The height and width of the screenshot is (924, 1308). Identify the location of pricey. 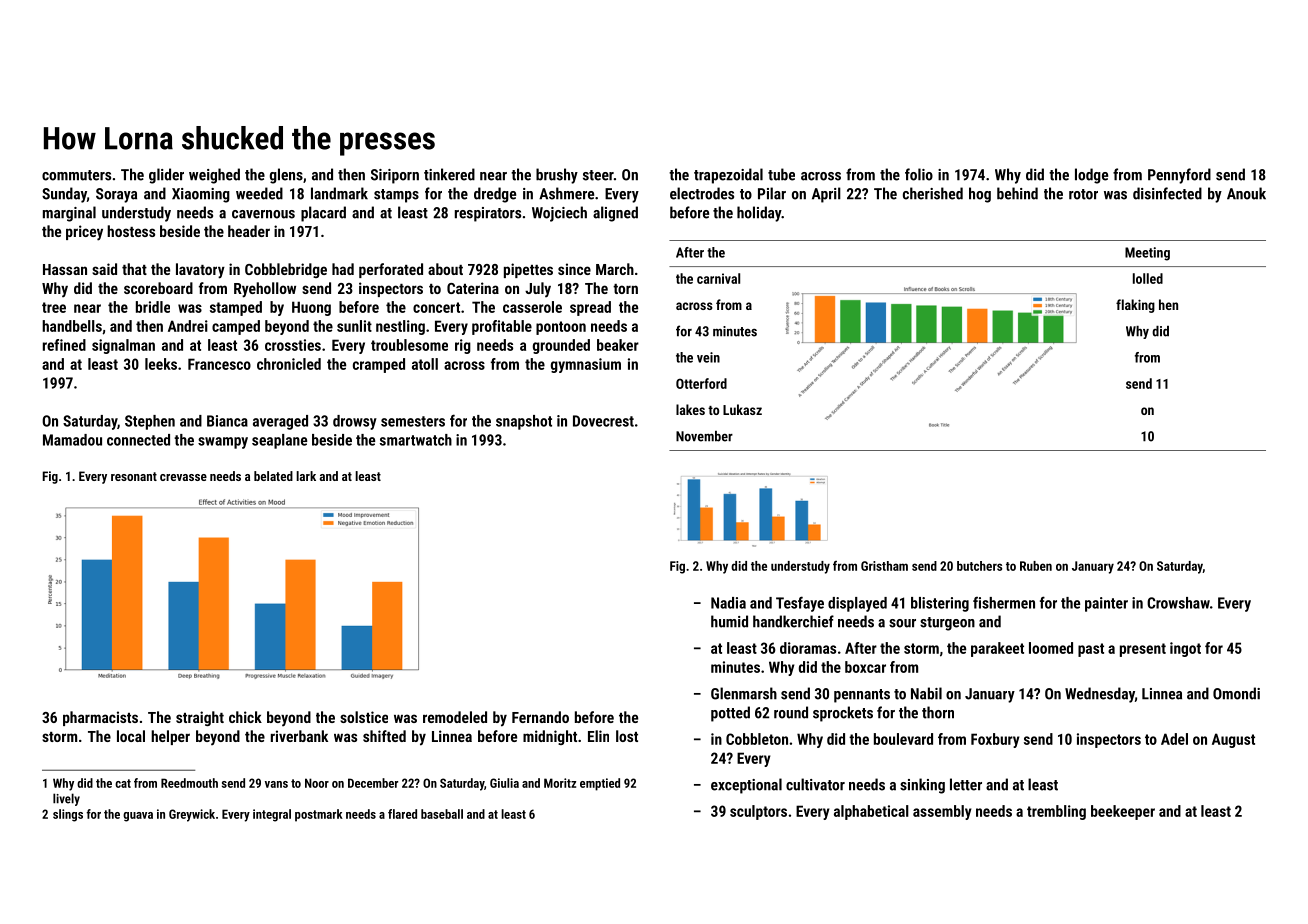
(84, 233).
